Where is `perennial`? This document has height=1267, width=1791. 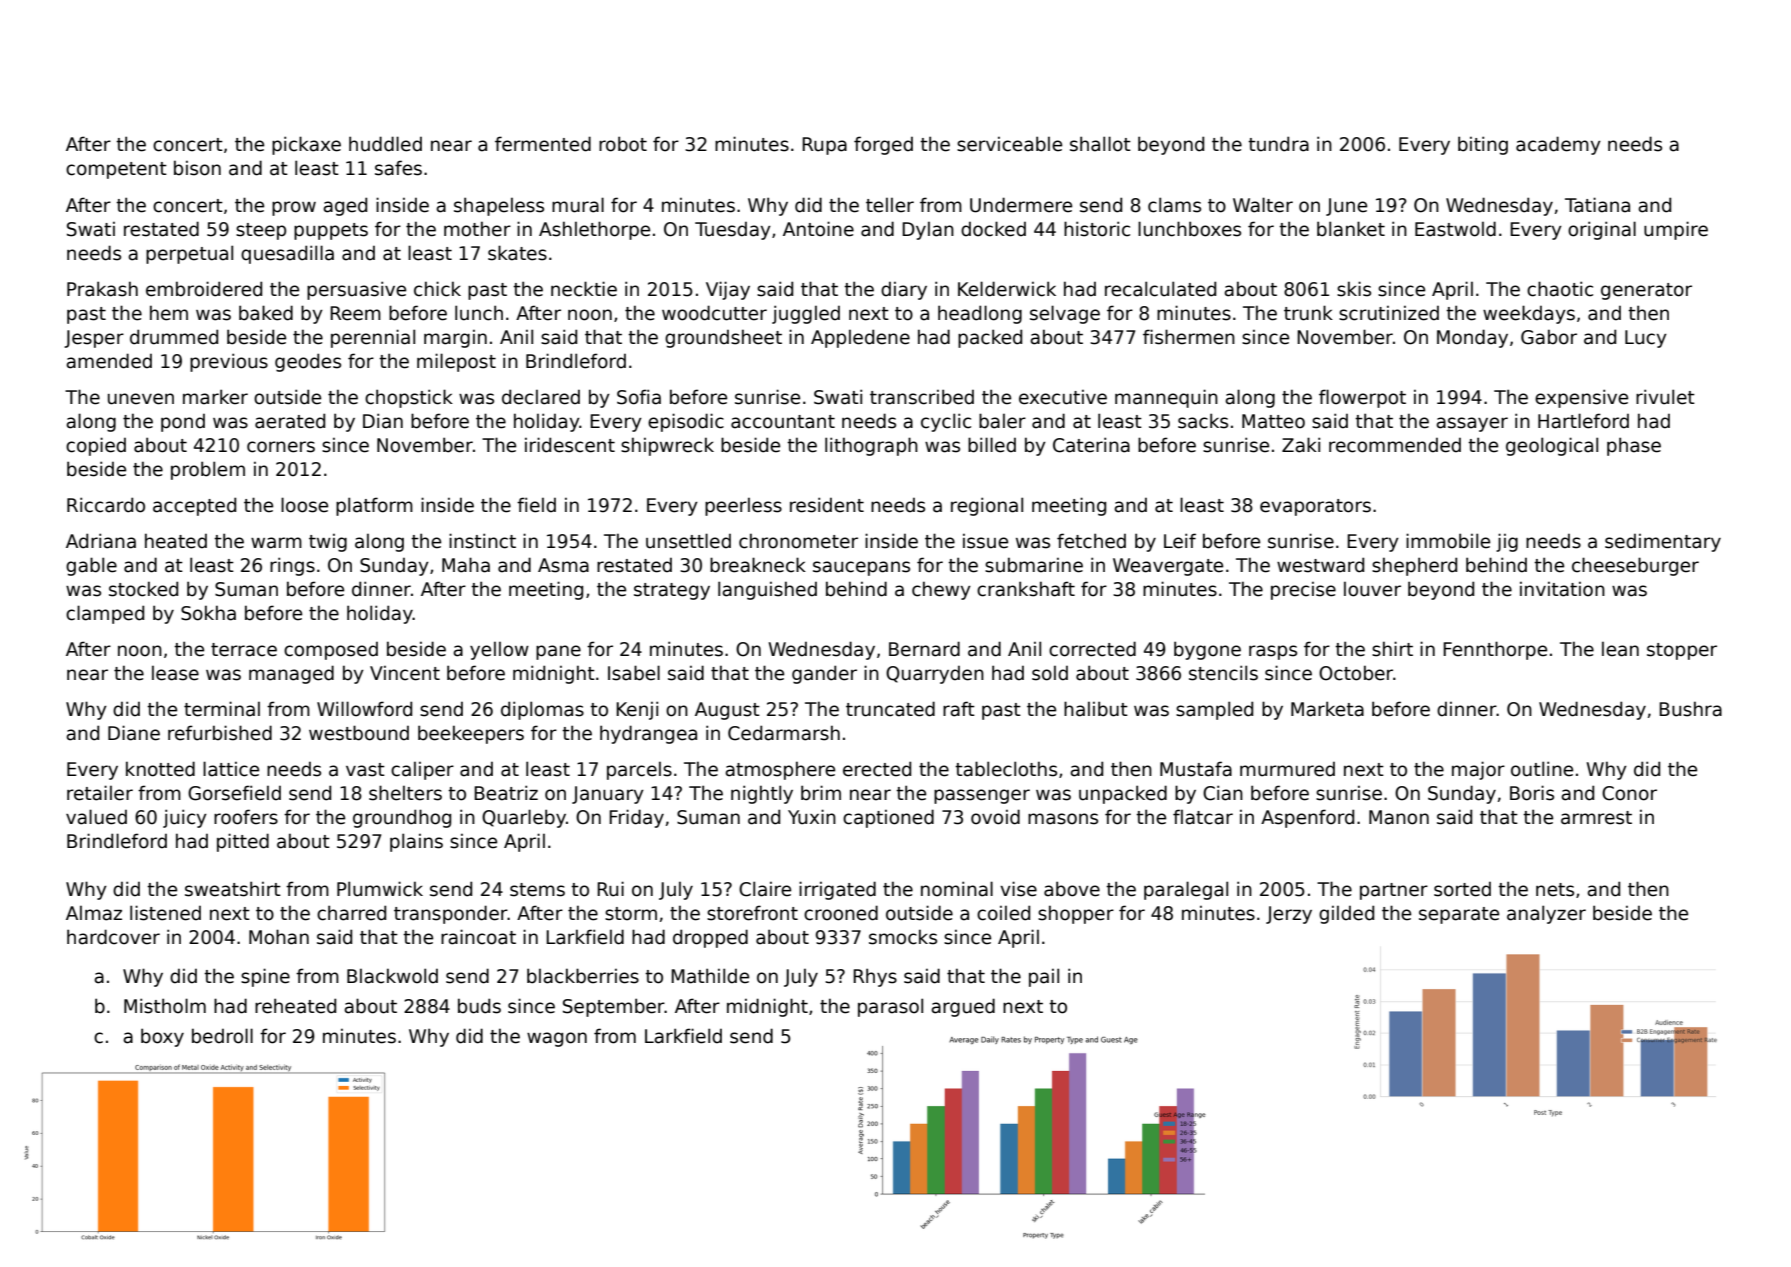 perennial is located at coordinates (373, 338).
